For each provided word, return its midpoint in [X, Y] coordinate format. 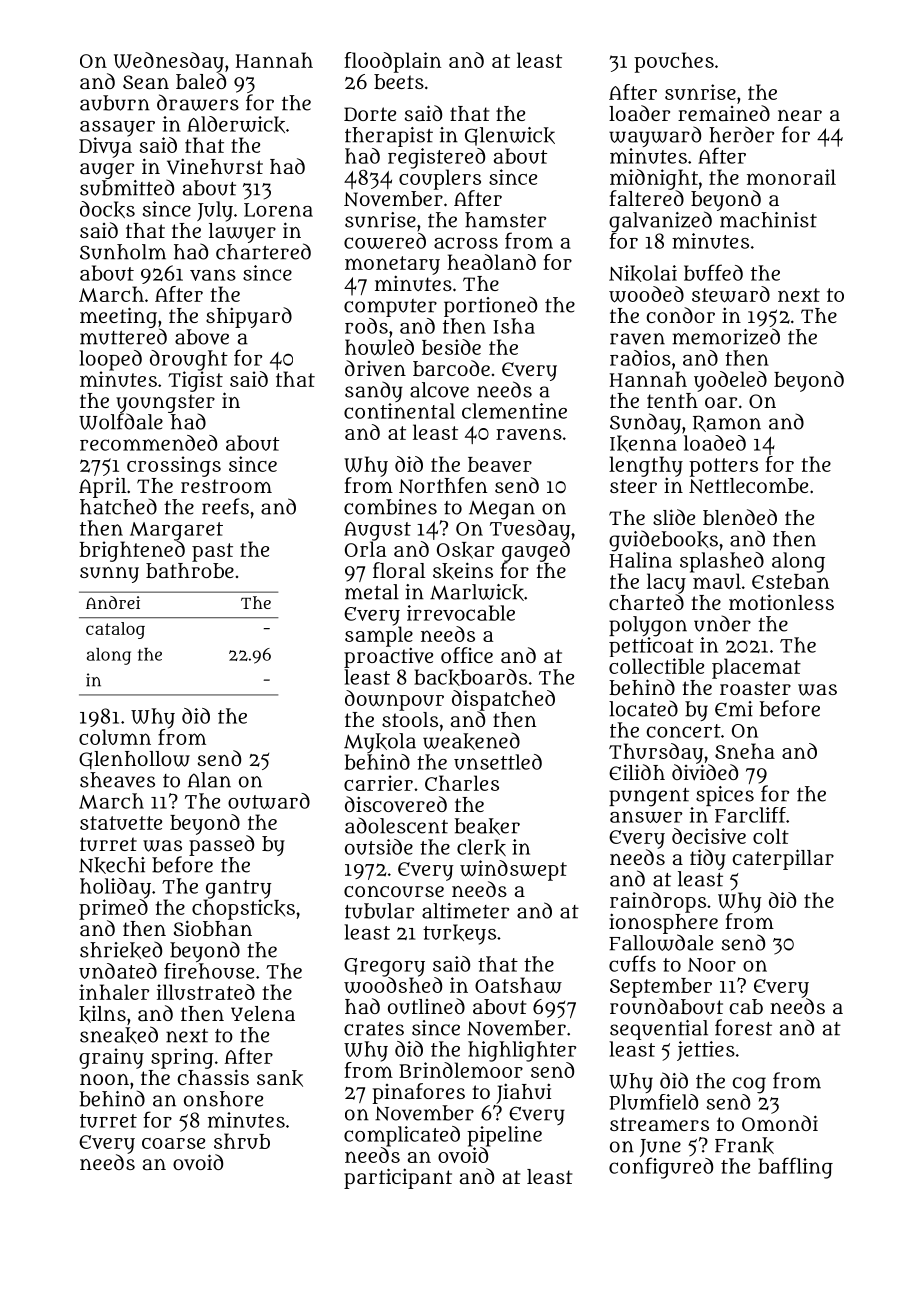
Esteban [790, 581]
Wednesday [169, 62]
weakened [471, 741]
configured [661, 1168]
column [115, 737]
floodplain [392, 62]
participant [398, 1178]
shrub [242, 1141]
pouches [674, 62]
